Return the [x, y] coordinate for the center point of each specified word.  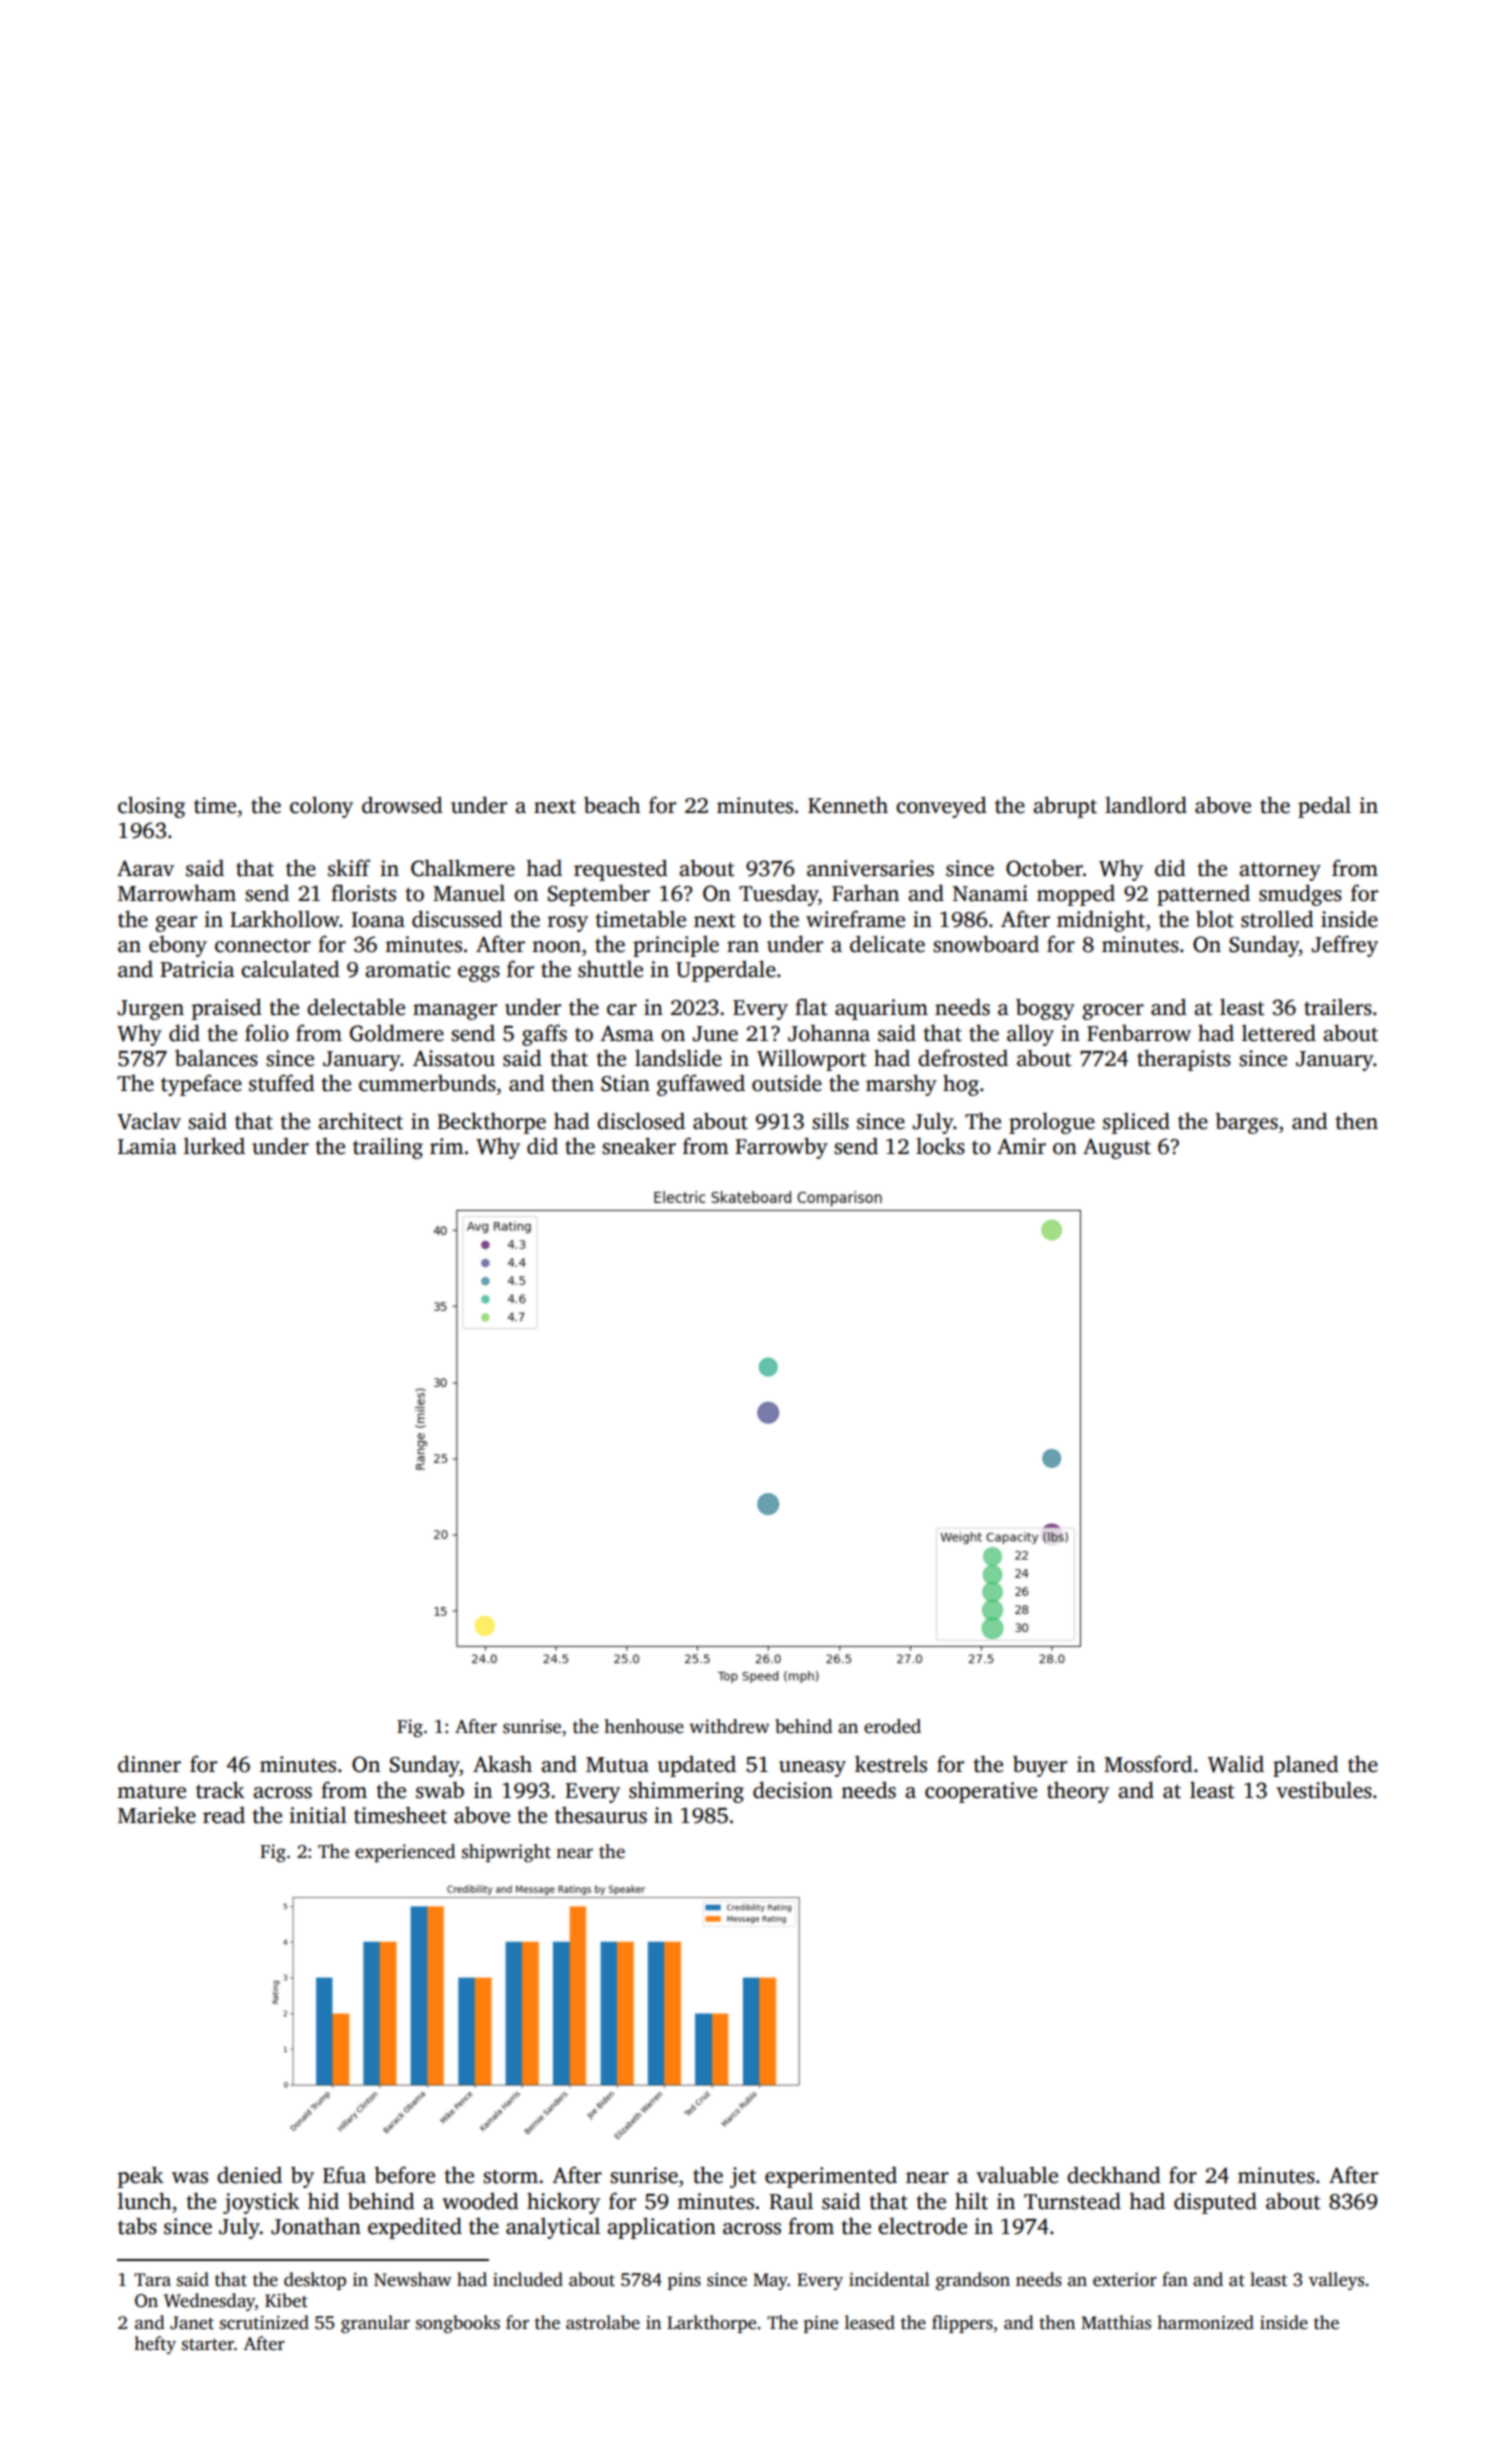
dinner [149, 1764]
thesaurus [601, 1815]
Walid [1236, 1764]
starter [208, 2345]
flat [811, 1007]
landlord [1146, 805]
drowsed [402, 805]
